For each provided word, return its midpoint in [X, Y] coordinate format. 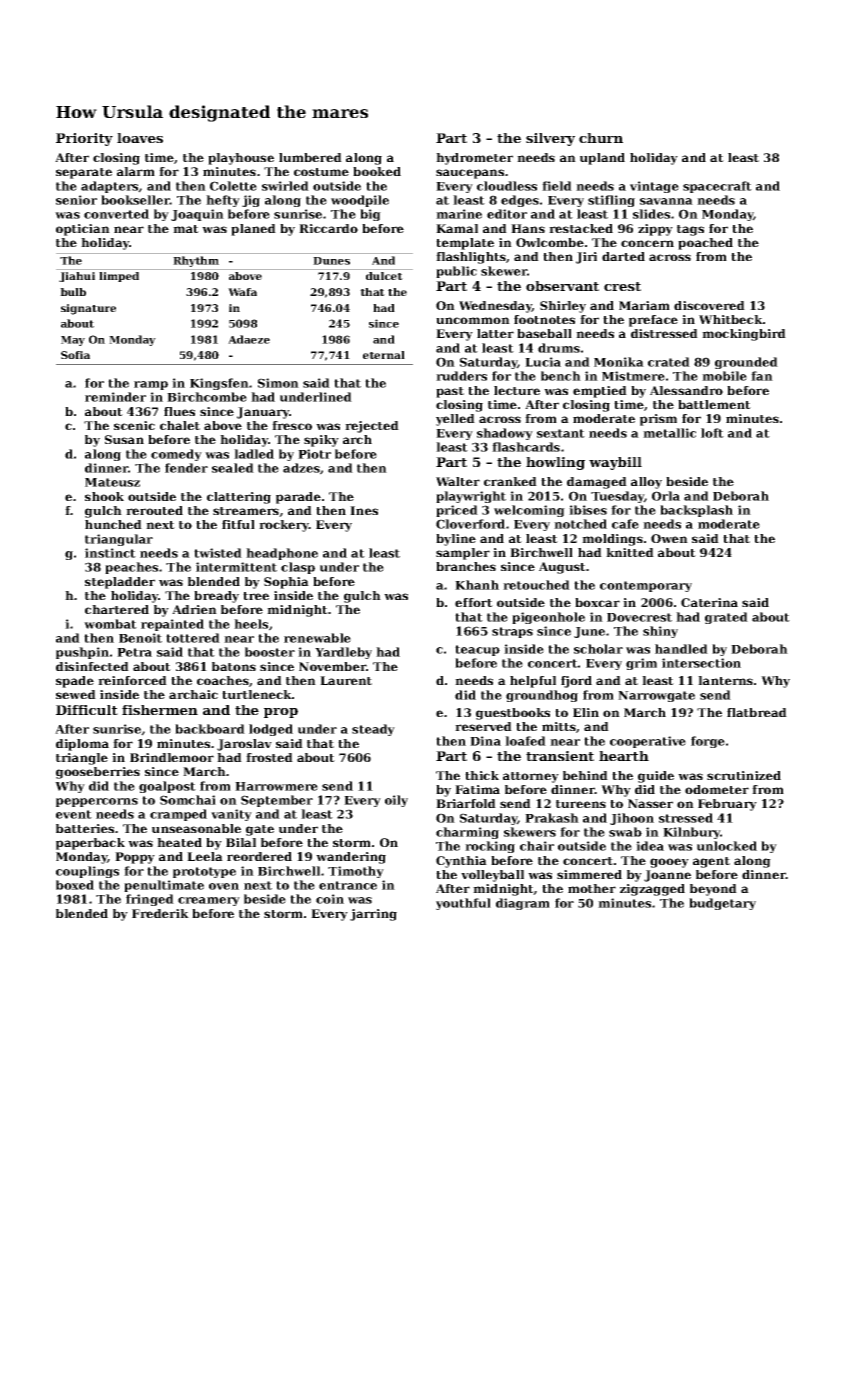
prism [658, 420]
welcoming [529, 511]
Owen [669, 538]
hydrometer [474, 159]
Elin [586, 712]
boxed [75, 885]
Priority [84, 139]
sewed [76, 694]
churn [601, 138]
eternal [384, 355]
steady [373, 730]
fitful [238, 524]
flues [179, 411]
